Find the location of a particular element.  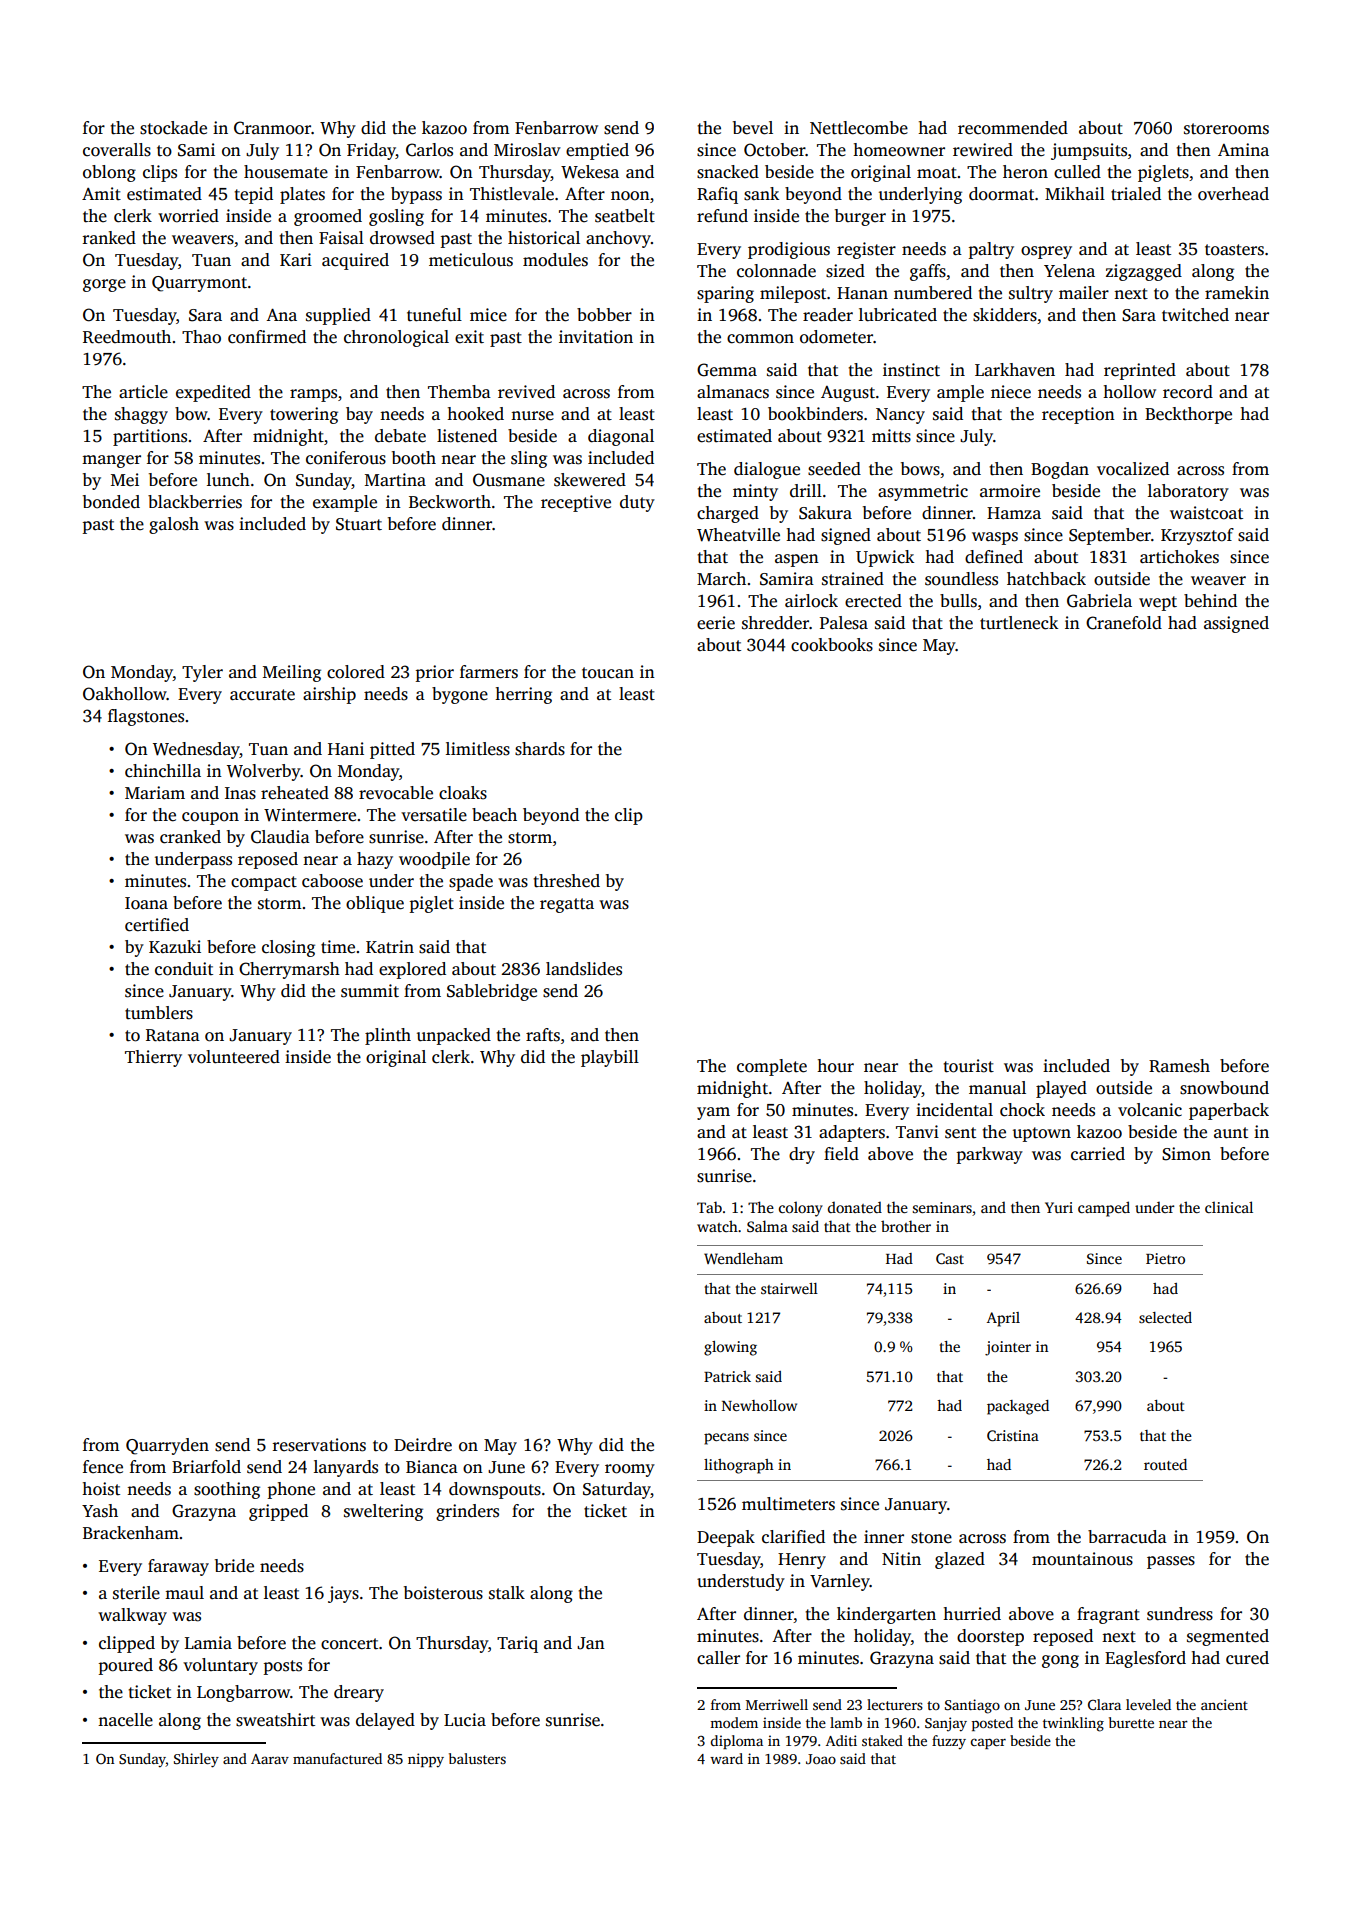

hurried is located at coordinates (972, 1614).
